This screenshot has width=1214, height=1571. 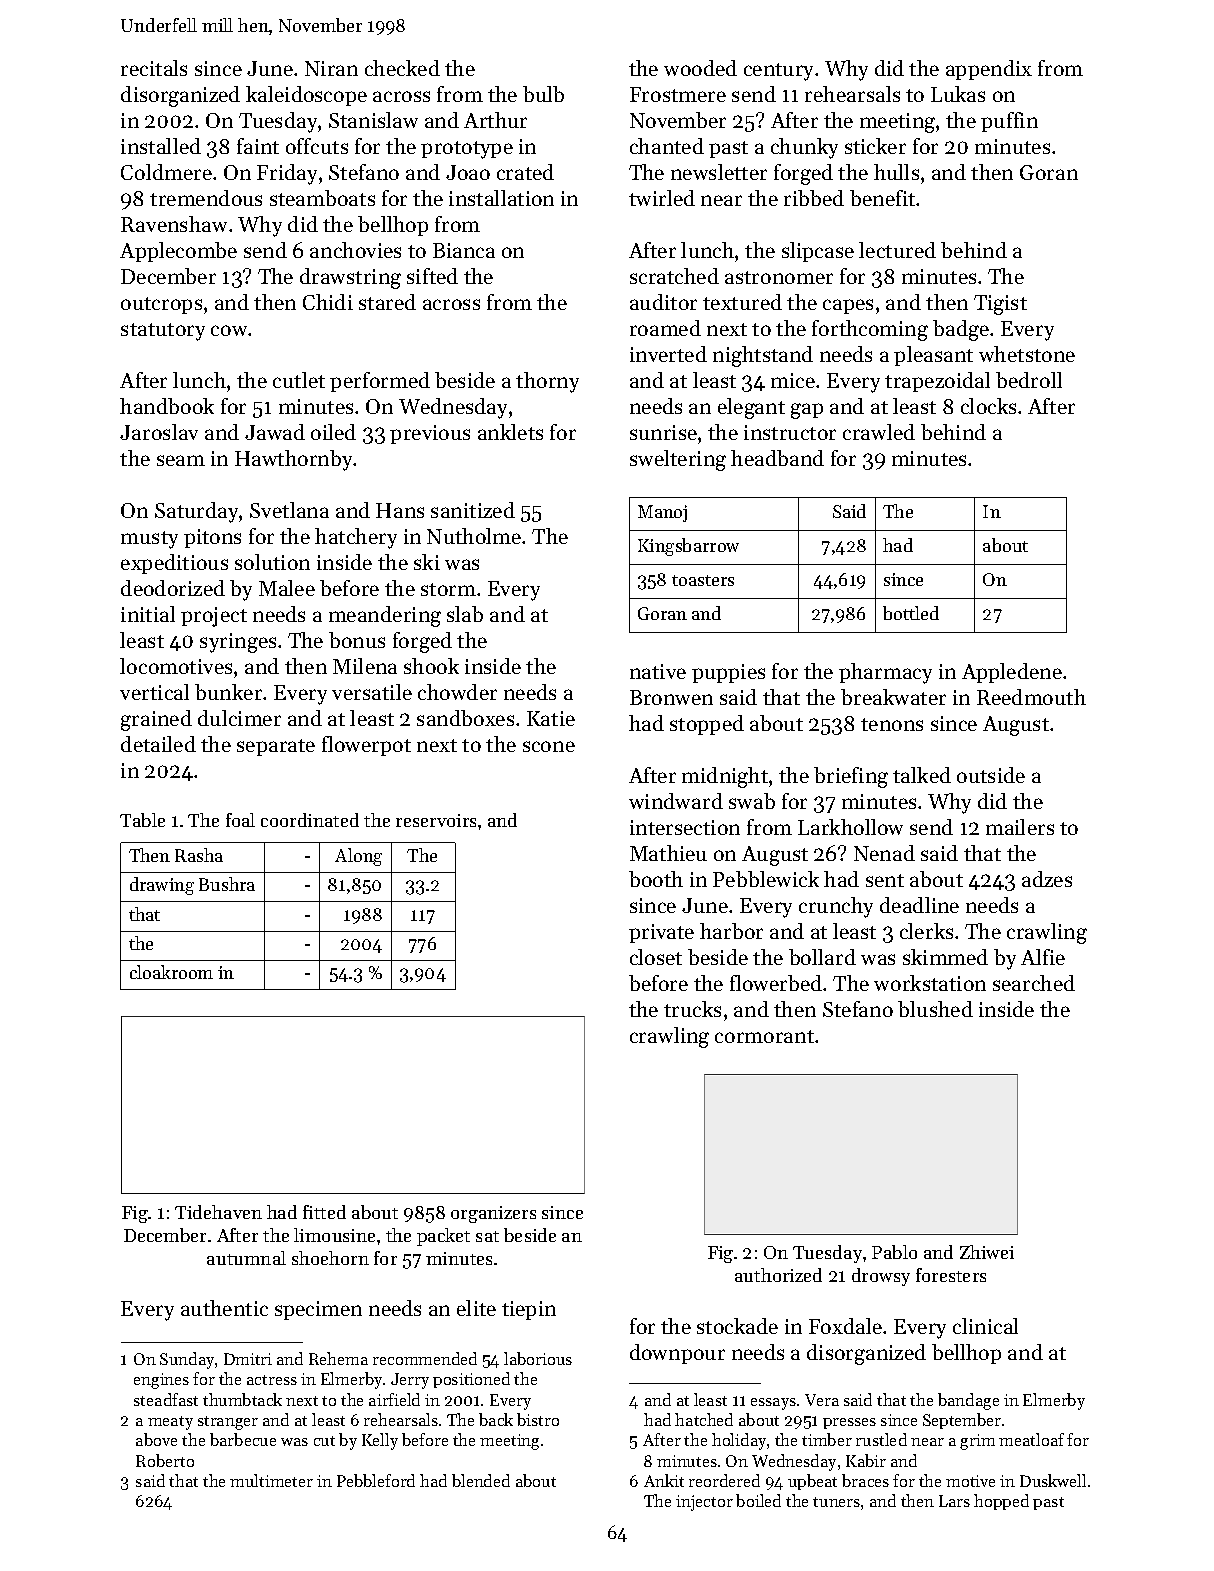 What do you see at coordinates (173, 588) in the screenshot?
I see `deodorized` at bounding box center [173, 588].
